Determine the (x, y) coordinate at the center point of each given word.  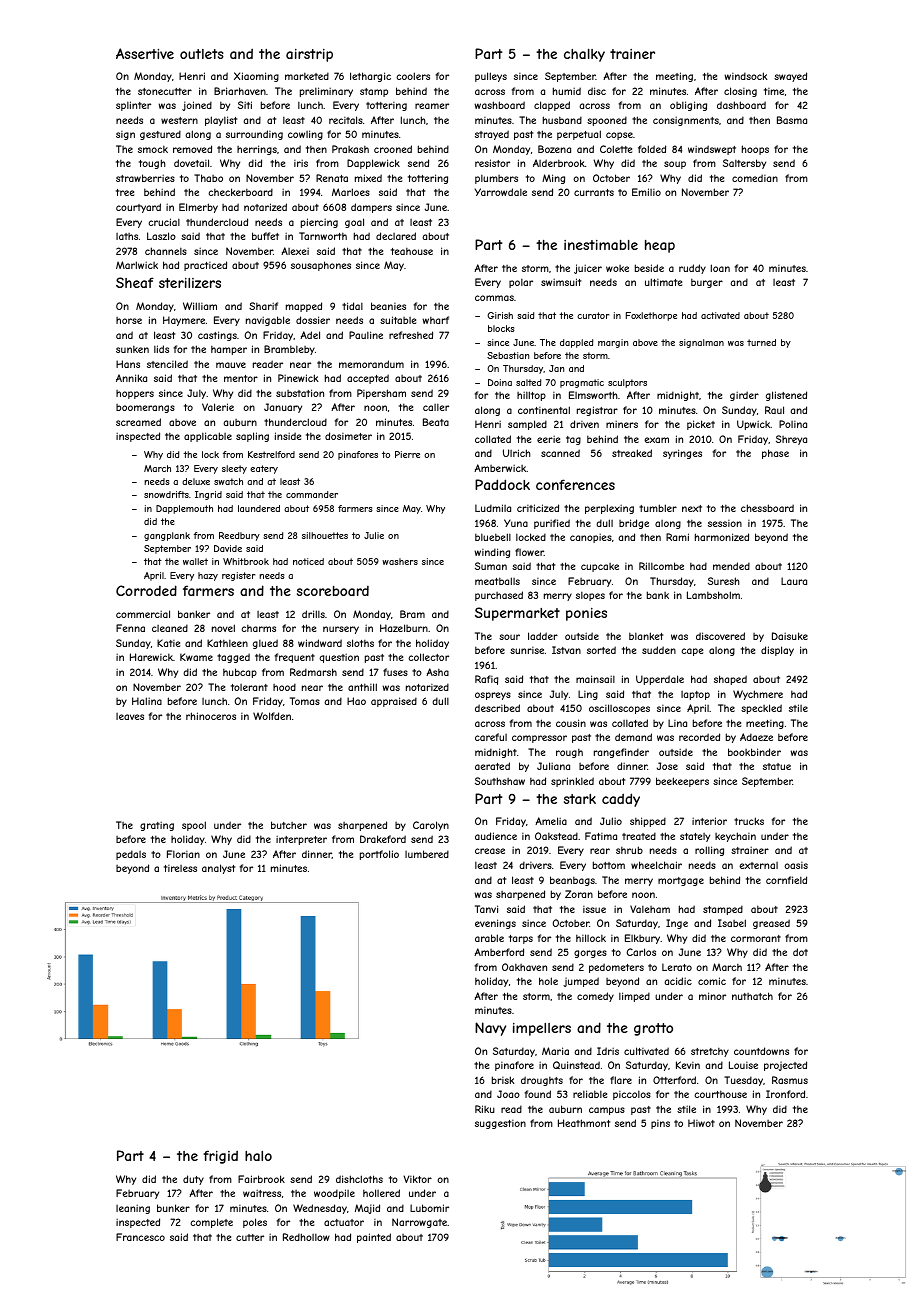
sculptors (627, 383)
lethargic (370, 77)
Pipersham (381, 394)
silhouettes (325, 535)
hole (548, 981)
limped (634, 997)
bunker (173, 1208)
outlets (202, 54)
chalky (584, 55)
